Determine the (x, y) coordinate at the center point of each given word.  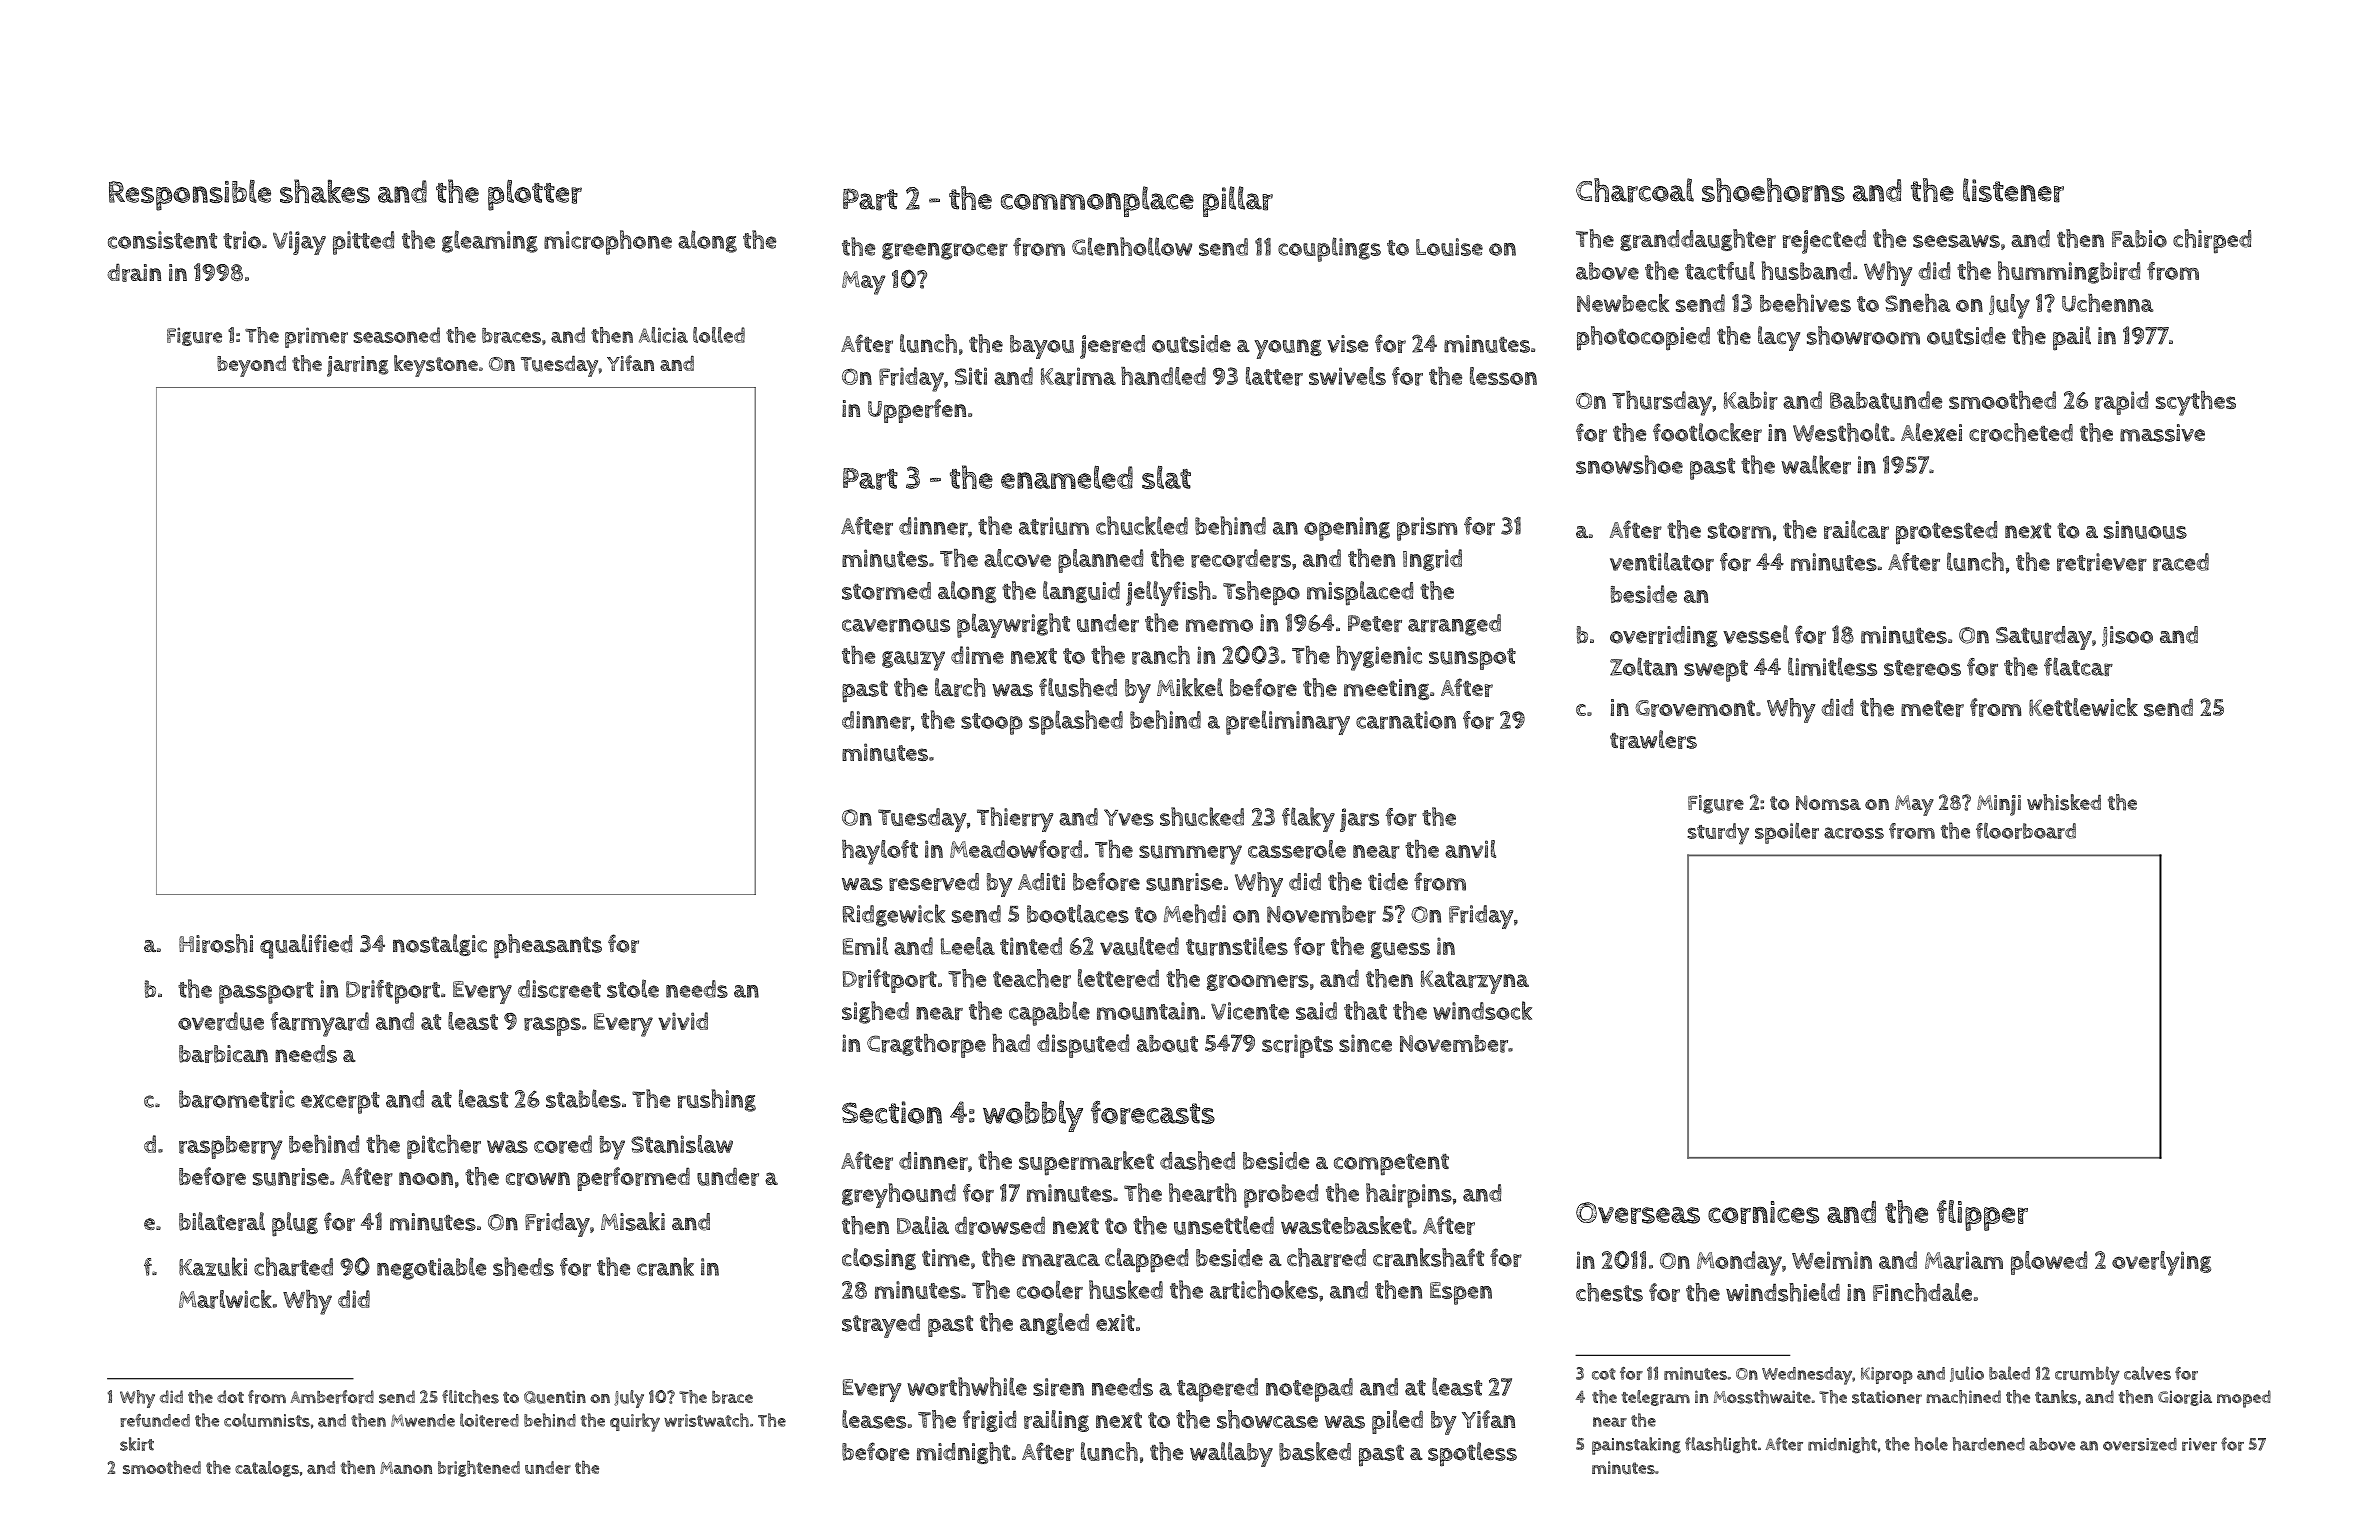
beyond (251, 366)
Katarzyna (1475, 982)
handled (1163, 376)
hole (1931, 1444)
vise (1347, 344)
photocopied (1643, 338)
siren (1058, 1387)
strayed (881, 1325)
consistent (162, 240)
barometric (237, 1099)
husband (1806, 270)
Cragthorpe (926, 1046)
